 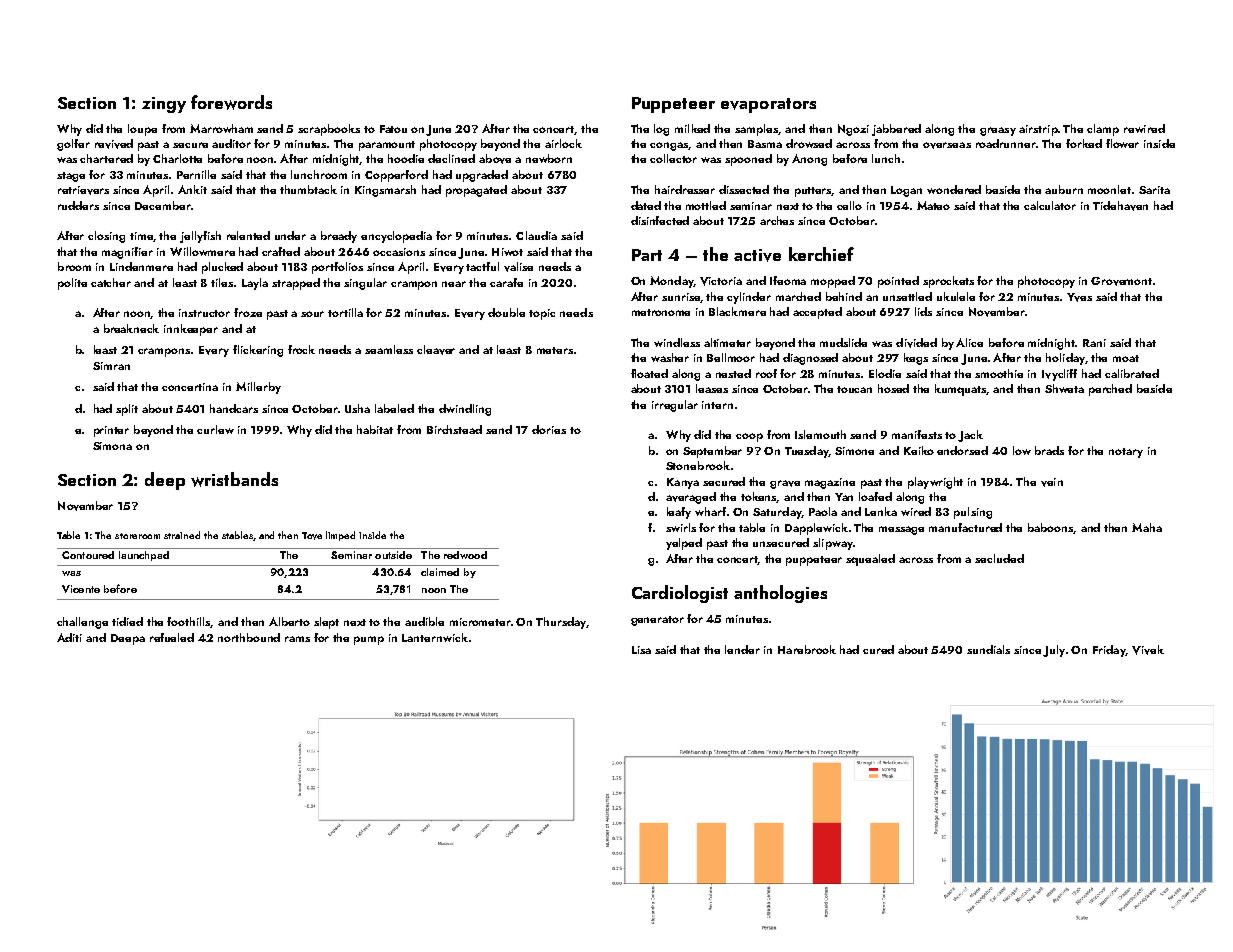 I want to click on near, so click(x=454, y=284).
